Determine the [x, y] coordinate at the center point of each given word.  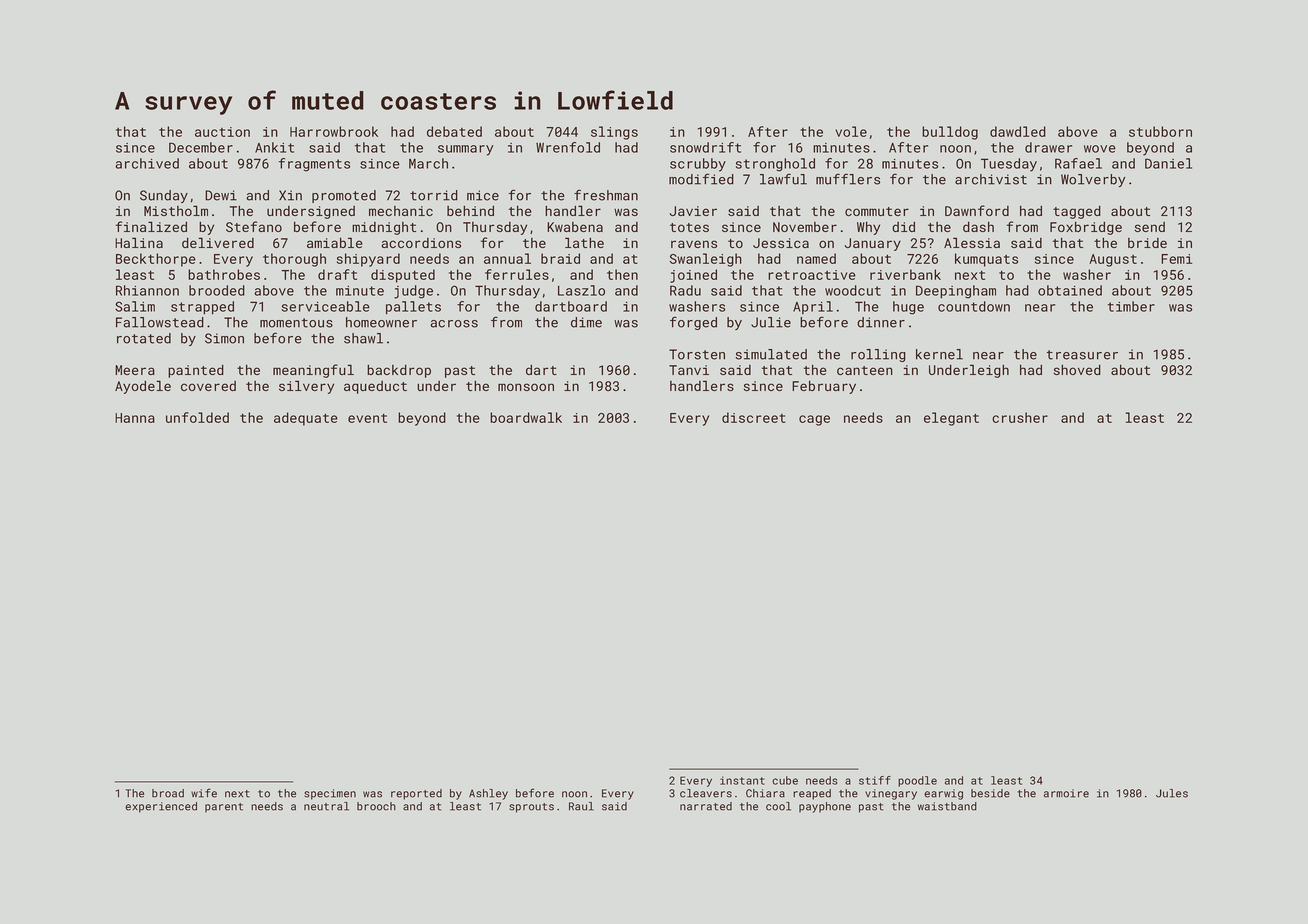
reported [416, 794]
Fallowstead [160, 322]
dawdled [1018, 131]
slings [614, 133]
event [367, 418]
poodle [917, 781]
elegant [951, 419]
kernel [939, 354]
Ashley [488, 794]
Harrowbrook [334, 131]
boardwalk [526, 417]
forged [693, 323]
